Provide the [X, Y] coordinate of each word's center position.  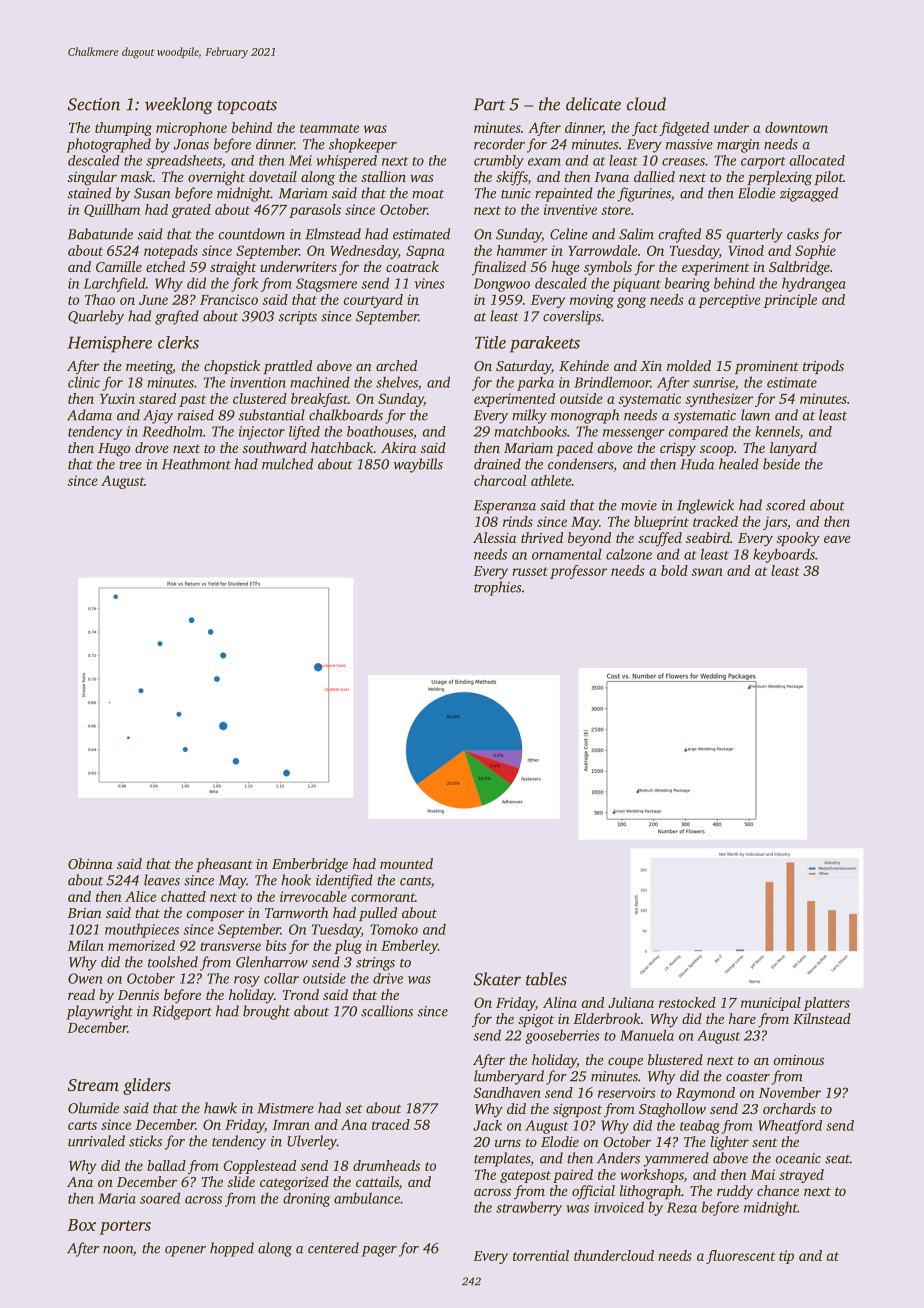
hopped [232, 1249]
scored [785, 505]
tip [786, 1257]
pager [379, 1251]
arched [396, 365]
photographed [108, 145]
